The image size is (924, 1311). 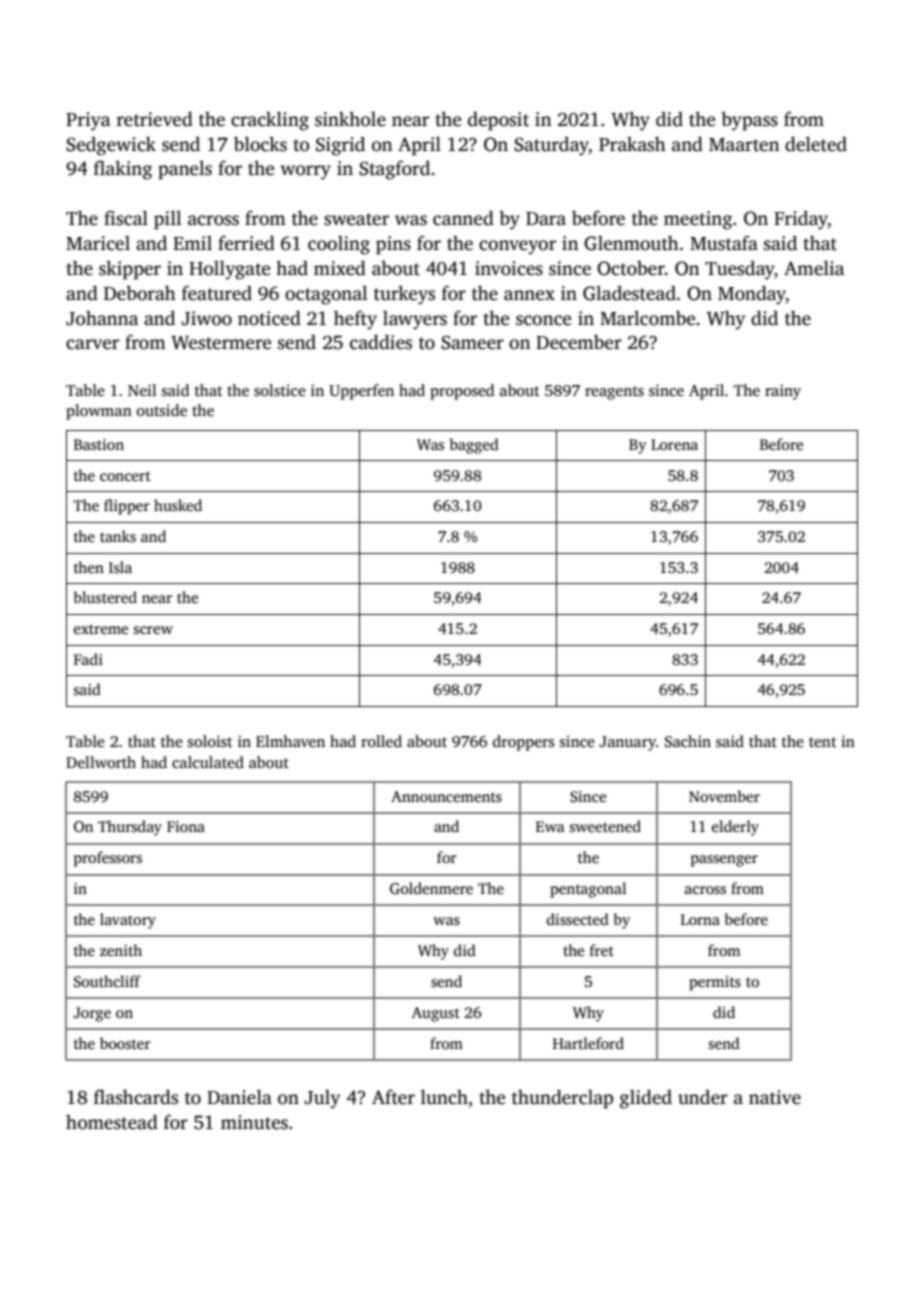 I want to click on flipper, so click(x=127, y=507).
